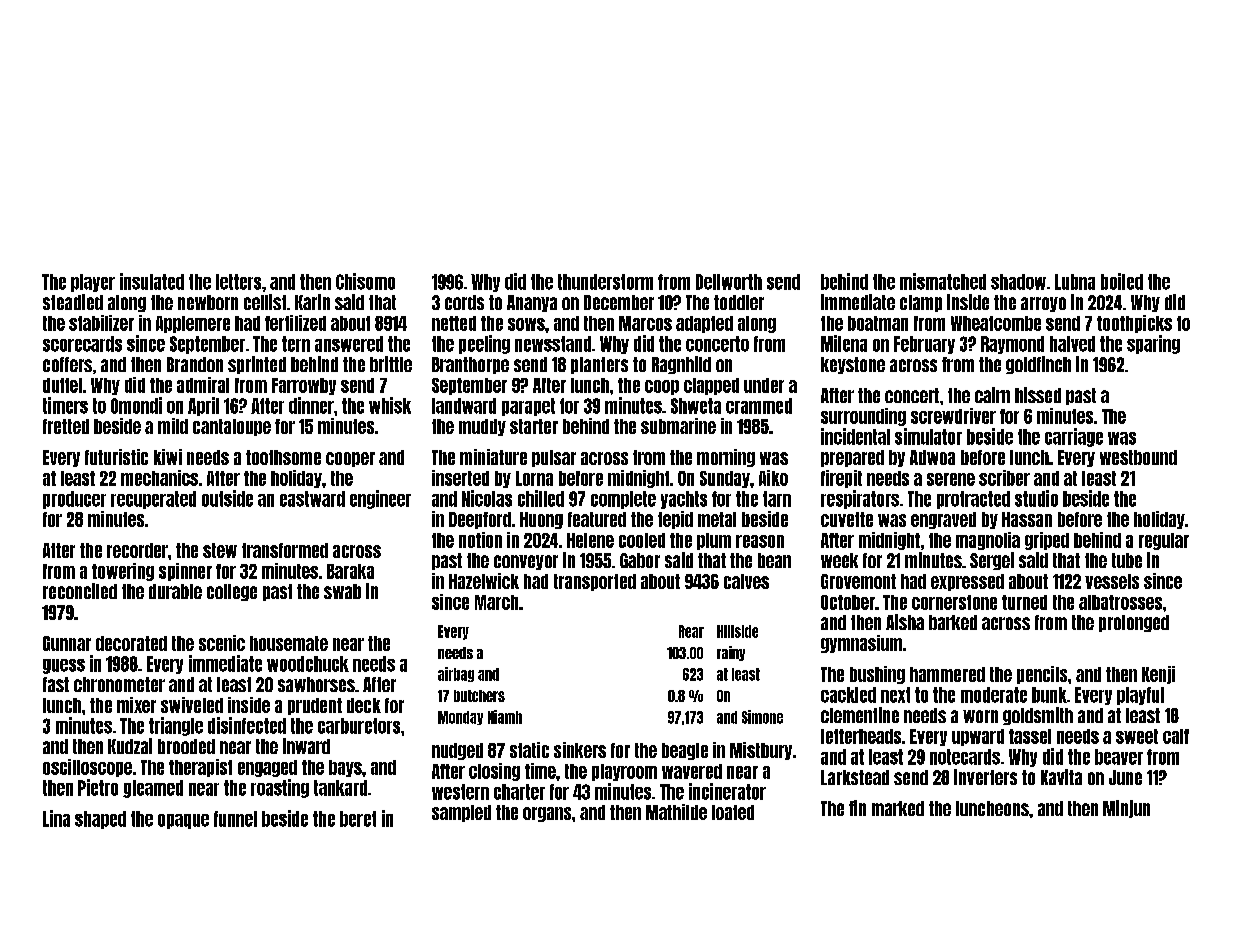  Describe the element at coordinates (726, 458) in the document. I see `morning` at that location.
